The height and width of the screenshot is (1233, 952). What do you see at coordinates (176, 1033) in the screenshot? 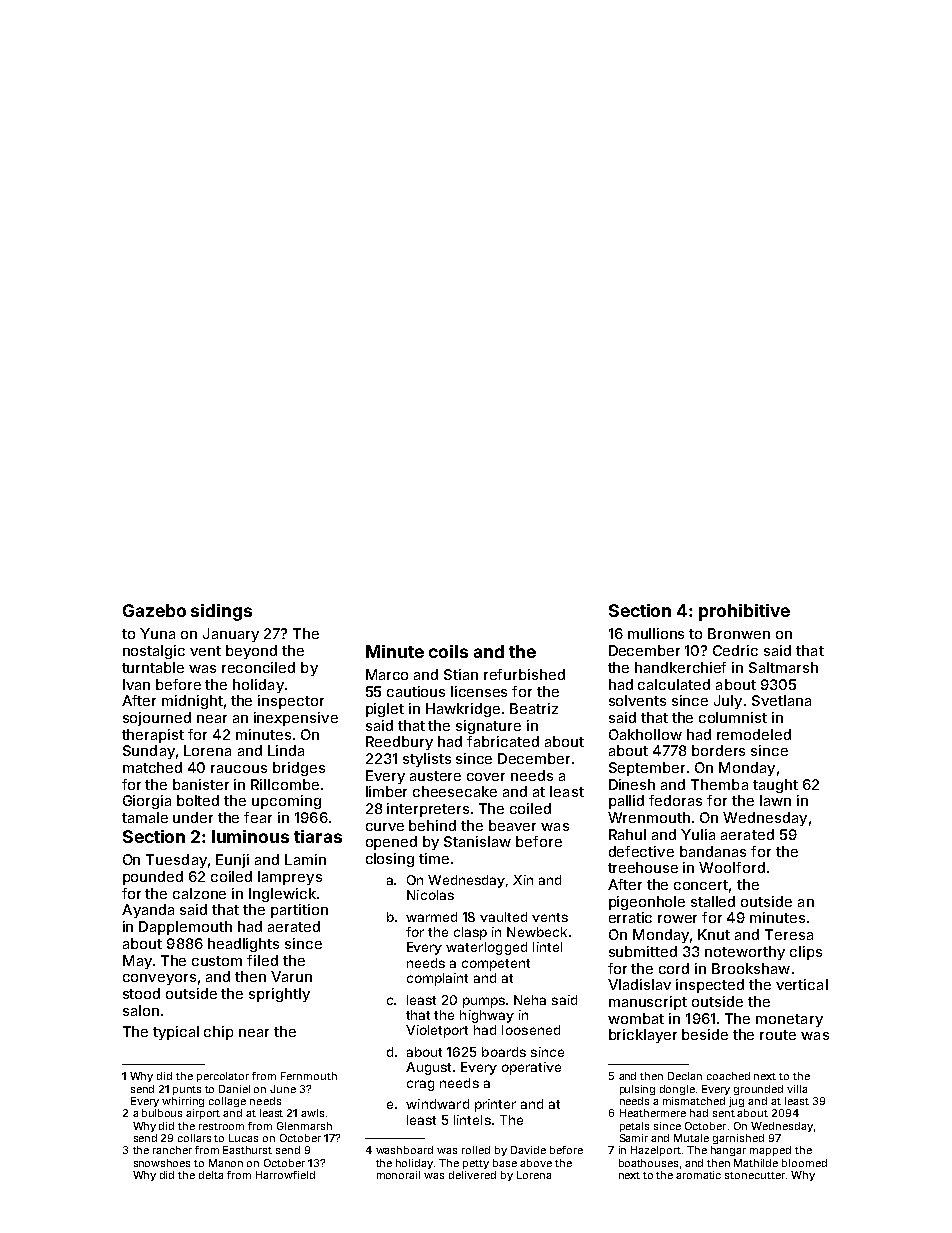
I see `typical` at bounding box center [176, 1033].
